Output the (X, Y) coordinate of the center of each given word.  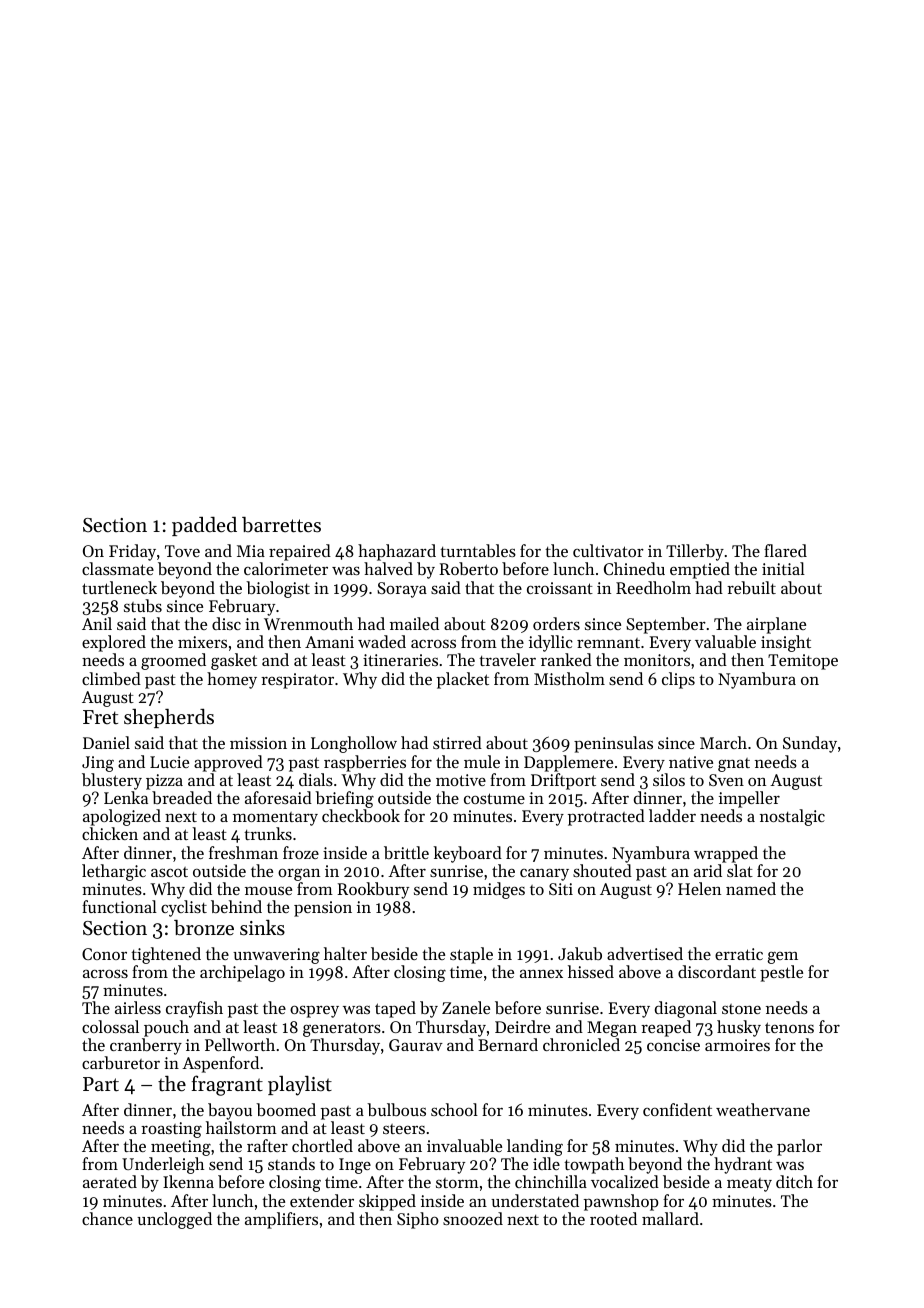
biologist (278, 589)
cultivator (608, 550)
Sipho (418, 1220)
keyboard (467, 854)
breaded (182, 797)
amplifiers (281, 1220)
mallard (670, 1218)
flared (785, 550)
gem (782, 958)
